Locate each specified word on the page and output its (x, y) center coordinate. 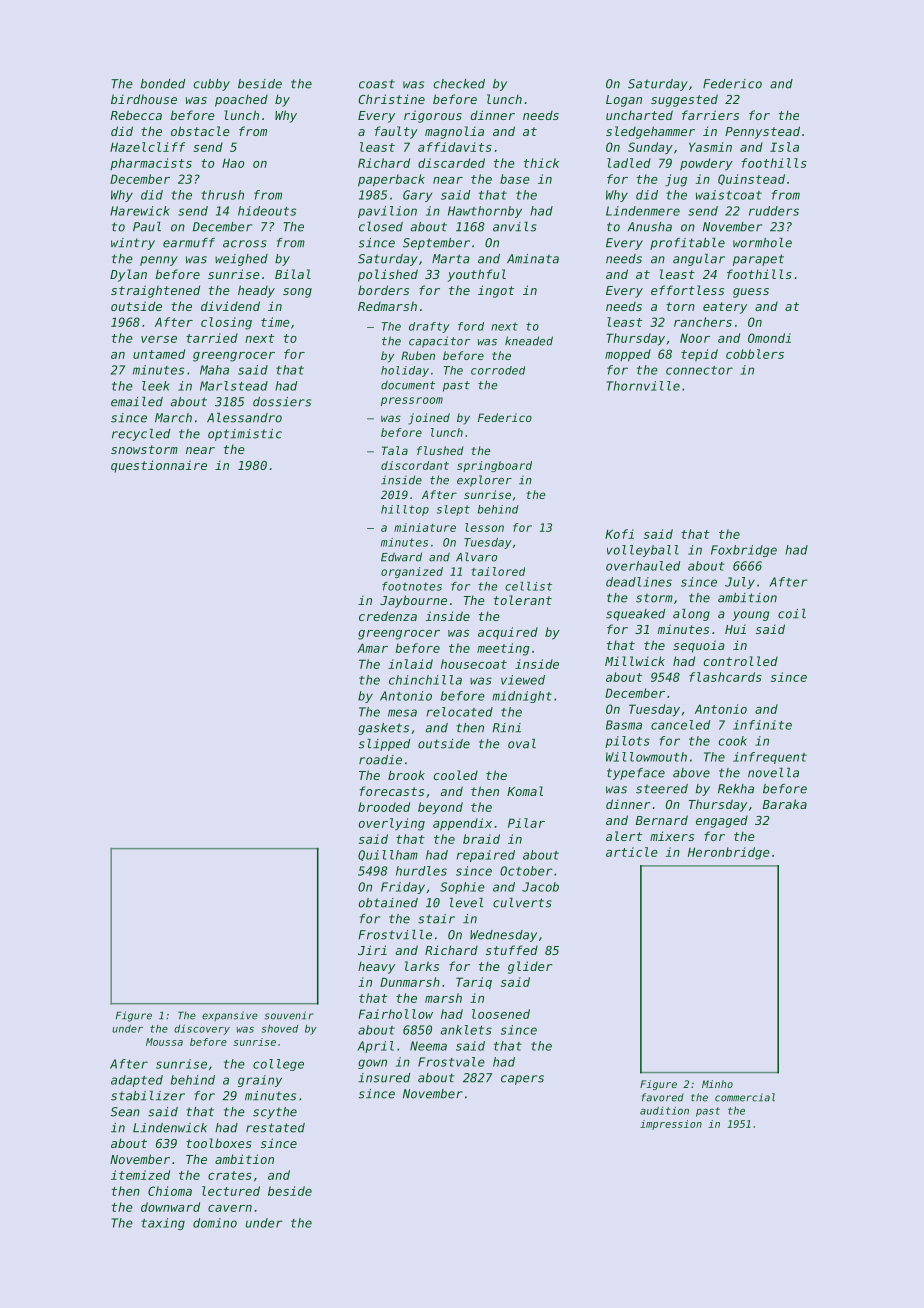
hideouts (267, 211)
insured (384, 1078)
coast (377, 84)
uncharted (639, 115)
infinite (762, 725)
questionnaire (159, 466)
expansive (230, 1016)
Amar (372, 648)
